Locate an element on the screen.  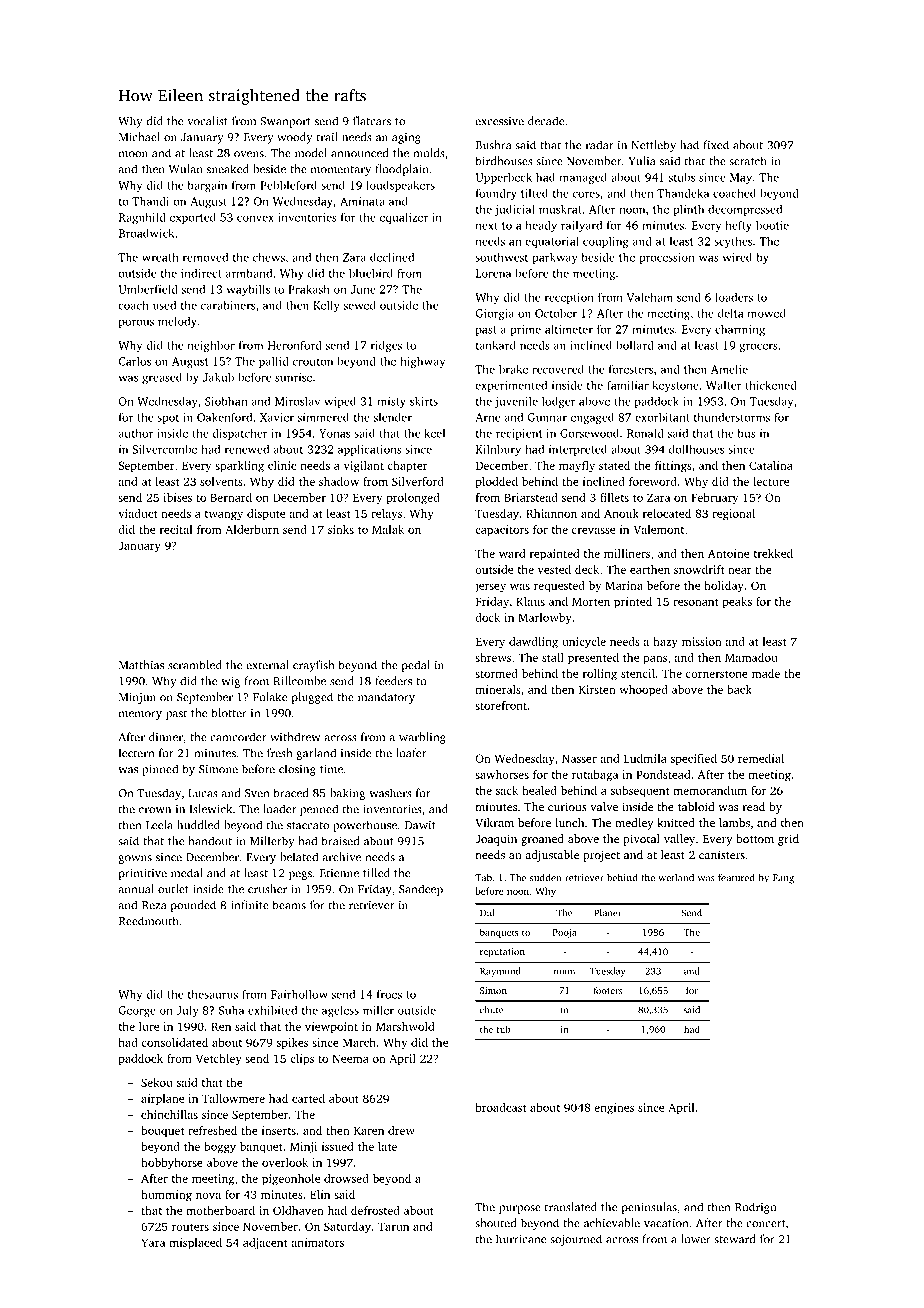
purpose is located at coordinates (520, 1209).
